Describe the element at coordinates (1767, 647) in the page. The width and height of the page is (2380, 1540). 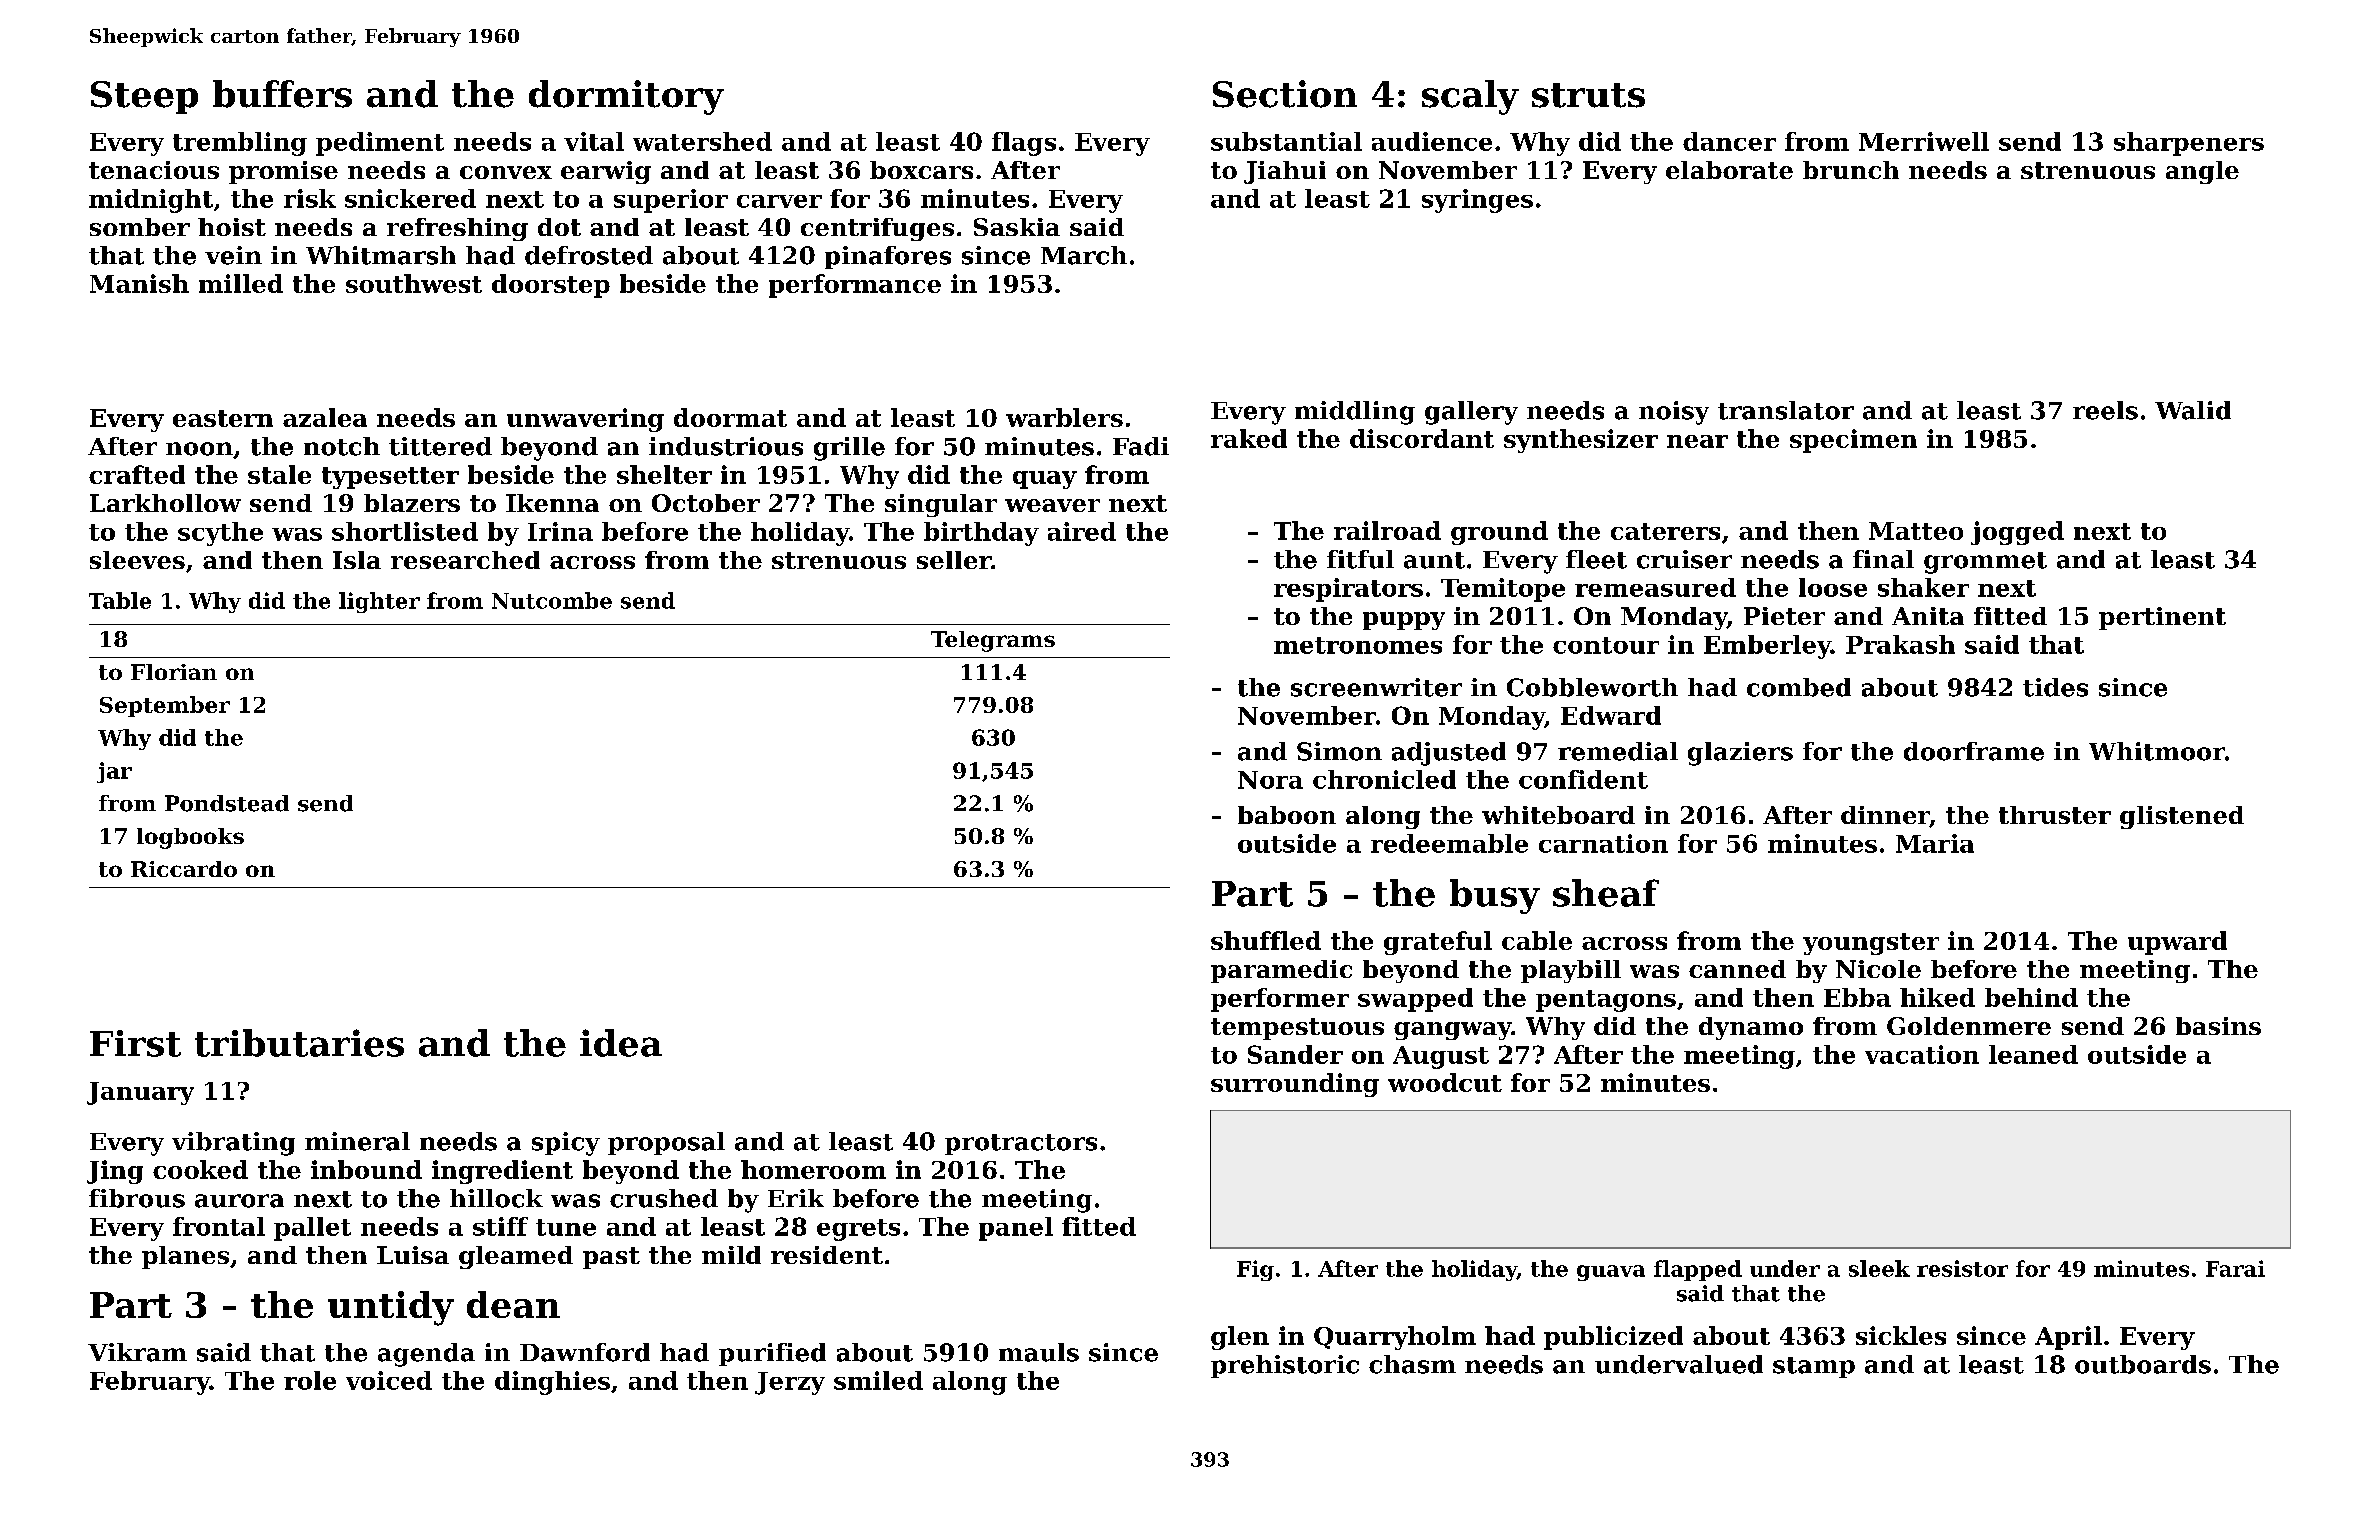
I see `Emberley` at that location.
